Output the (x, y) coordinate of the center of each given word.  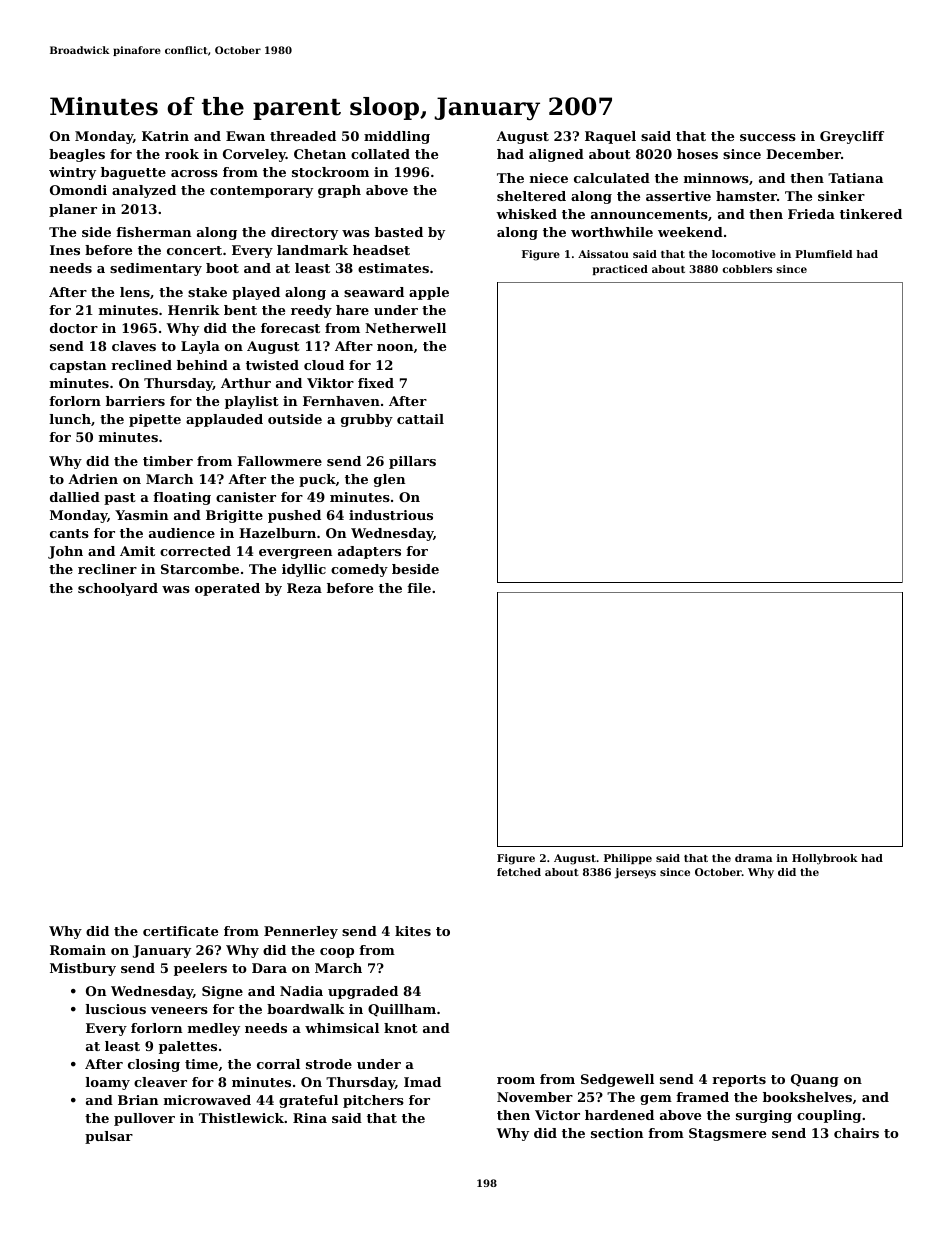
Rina (310, 1118)
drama (753, 858)
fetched (519, 872)
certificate (180, 931)
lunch (70, 419)
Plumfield (824, 254)
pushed (294, 516)
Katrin (165, 136)
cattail (420, 419)
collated (380, 154)
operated (227, 589)
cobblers (747, 269)
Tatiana (855, 178)
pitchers (373, 1101)
